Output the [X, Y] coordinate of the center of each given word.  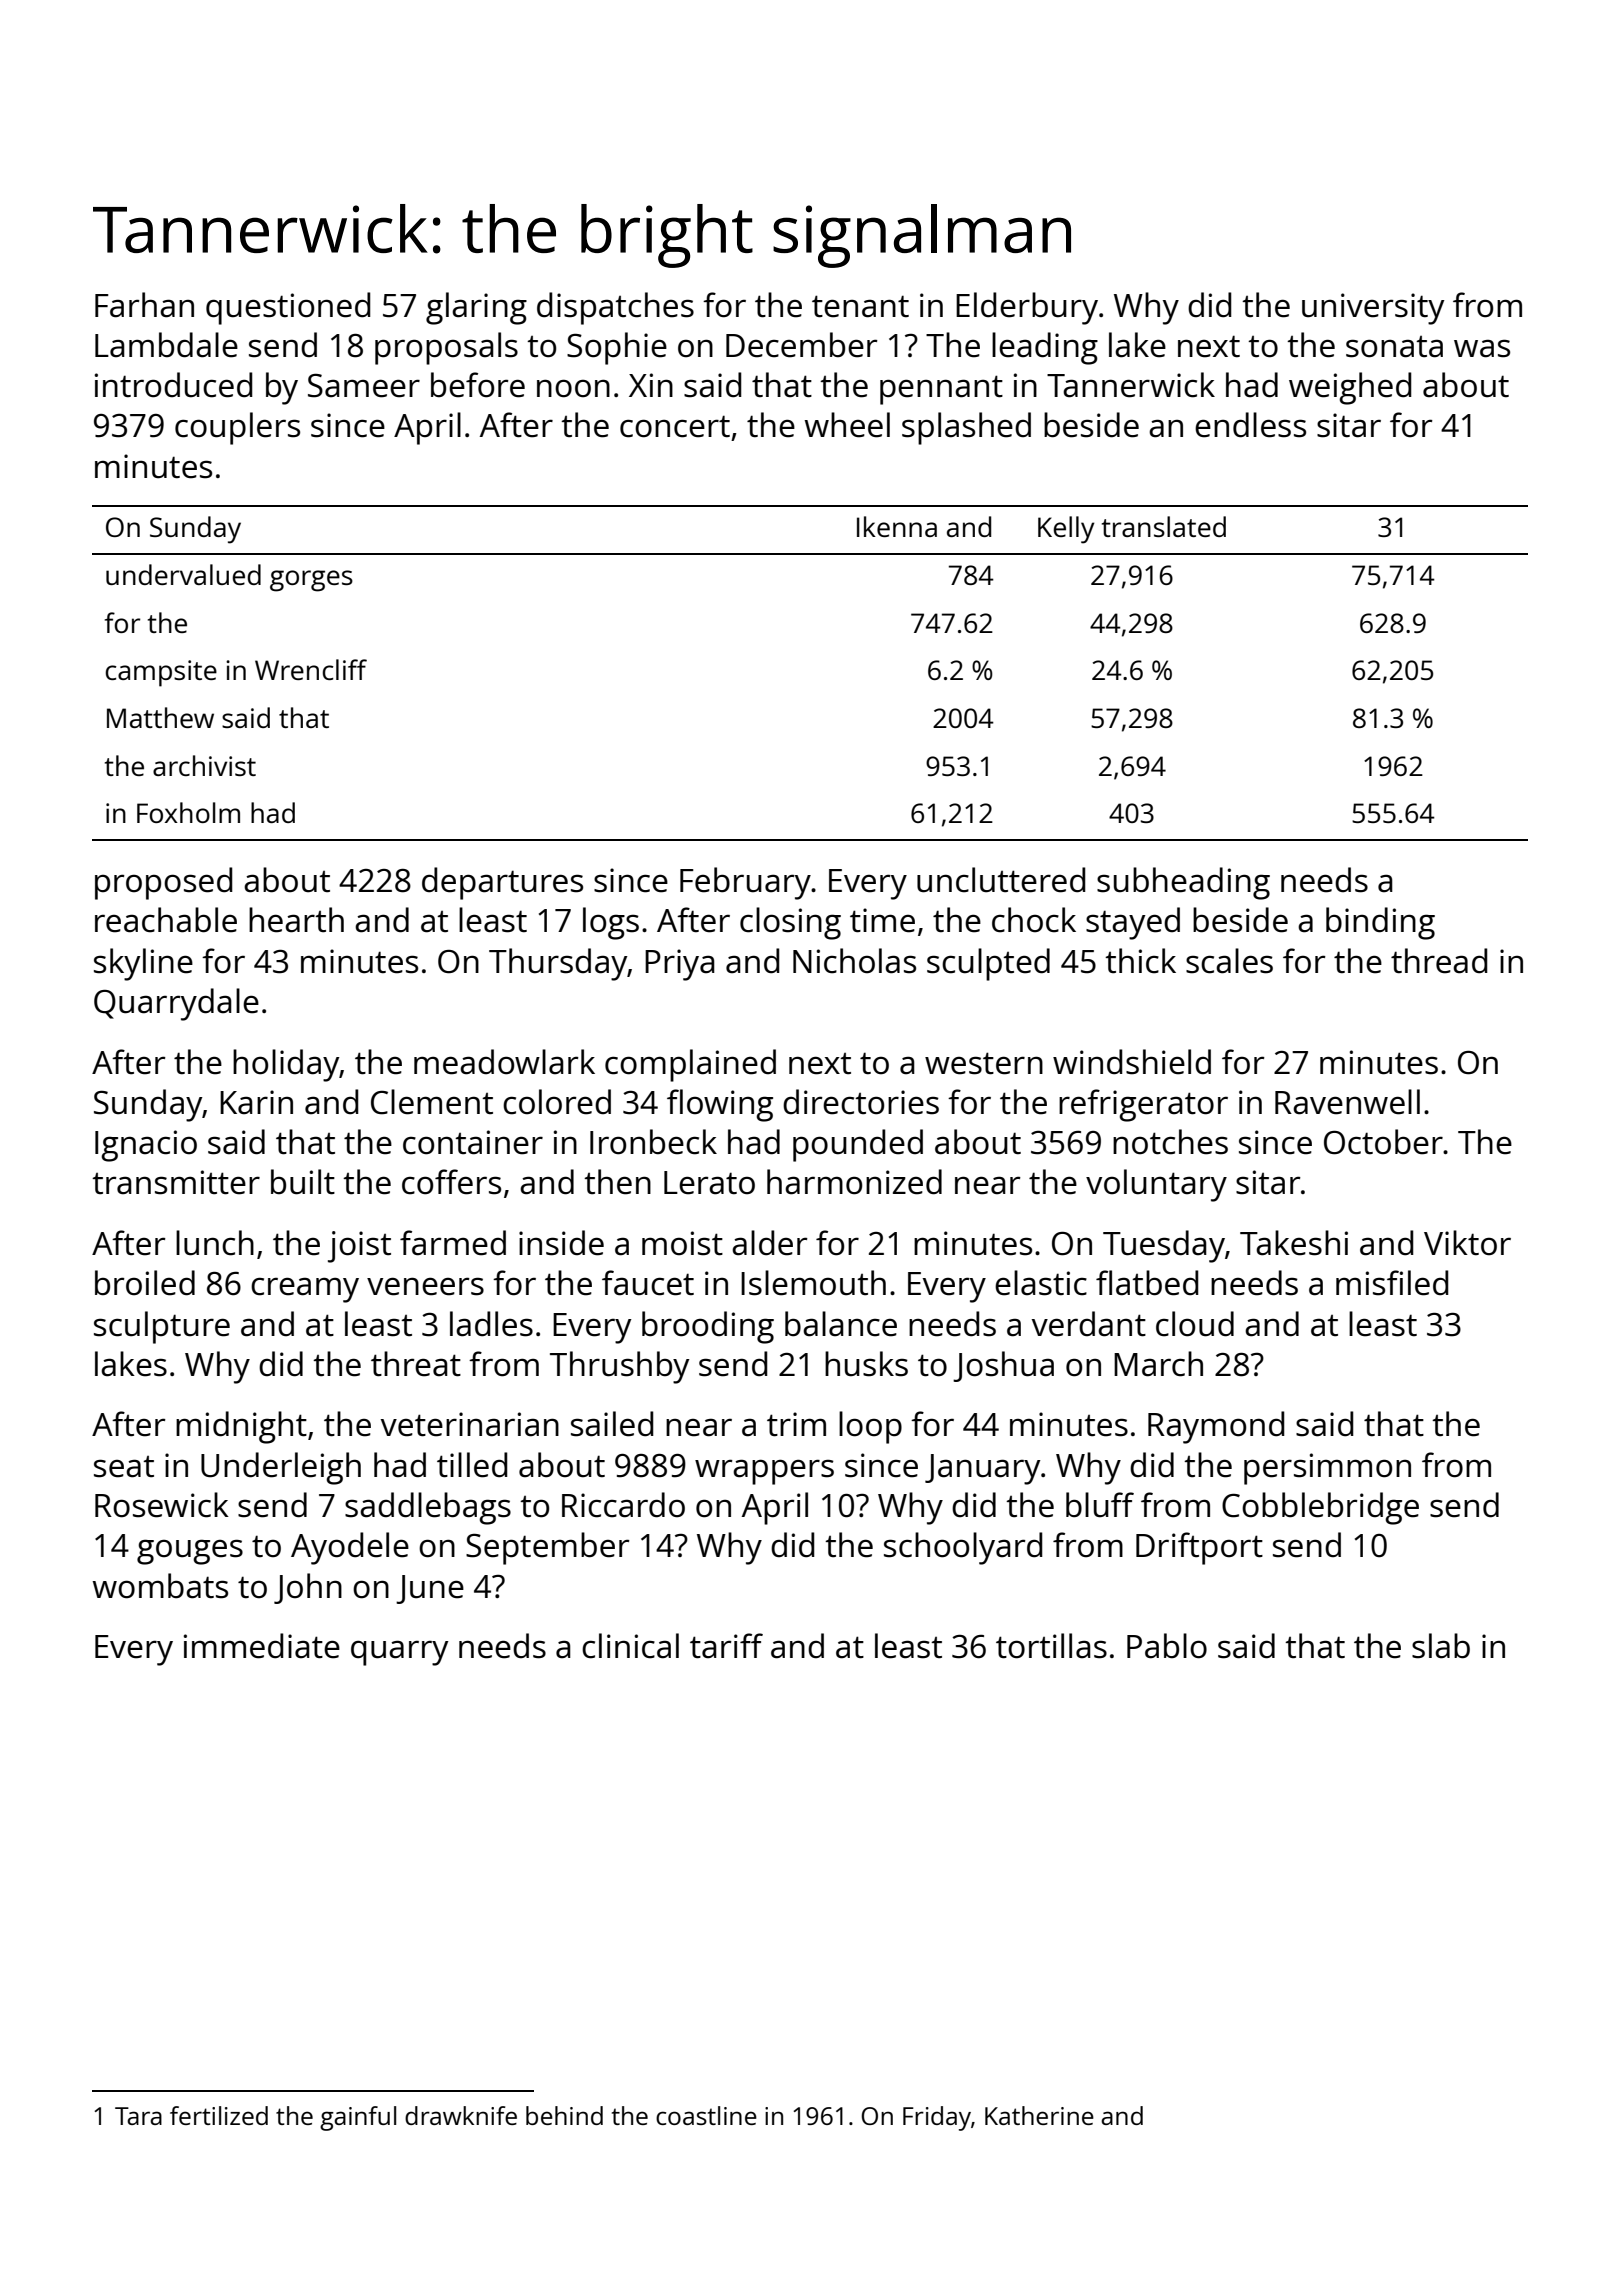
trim [796, 1424]
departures [502, 883]
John [308, 1588]
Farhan [144, 305]
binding [1380, 923]
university [1373, 309]
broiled [145, 1283]
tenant [860, 306]
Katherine [1039, 2115]
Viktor [1467, 1243]
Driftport [1199, 1548]
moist [682, 1243]
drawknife [461, 2115]
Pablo [1167, 1646]
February [745, 883]
